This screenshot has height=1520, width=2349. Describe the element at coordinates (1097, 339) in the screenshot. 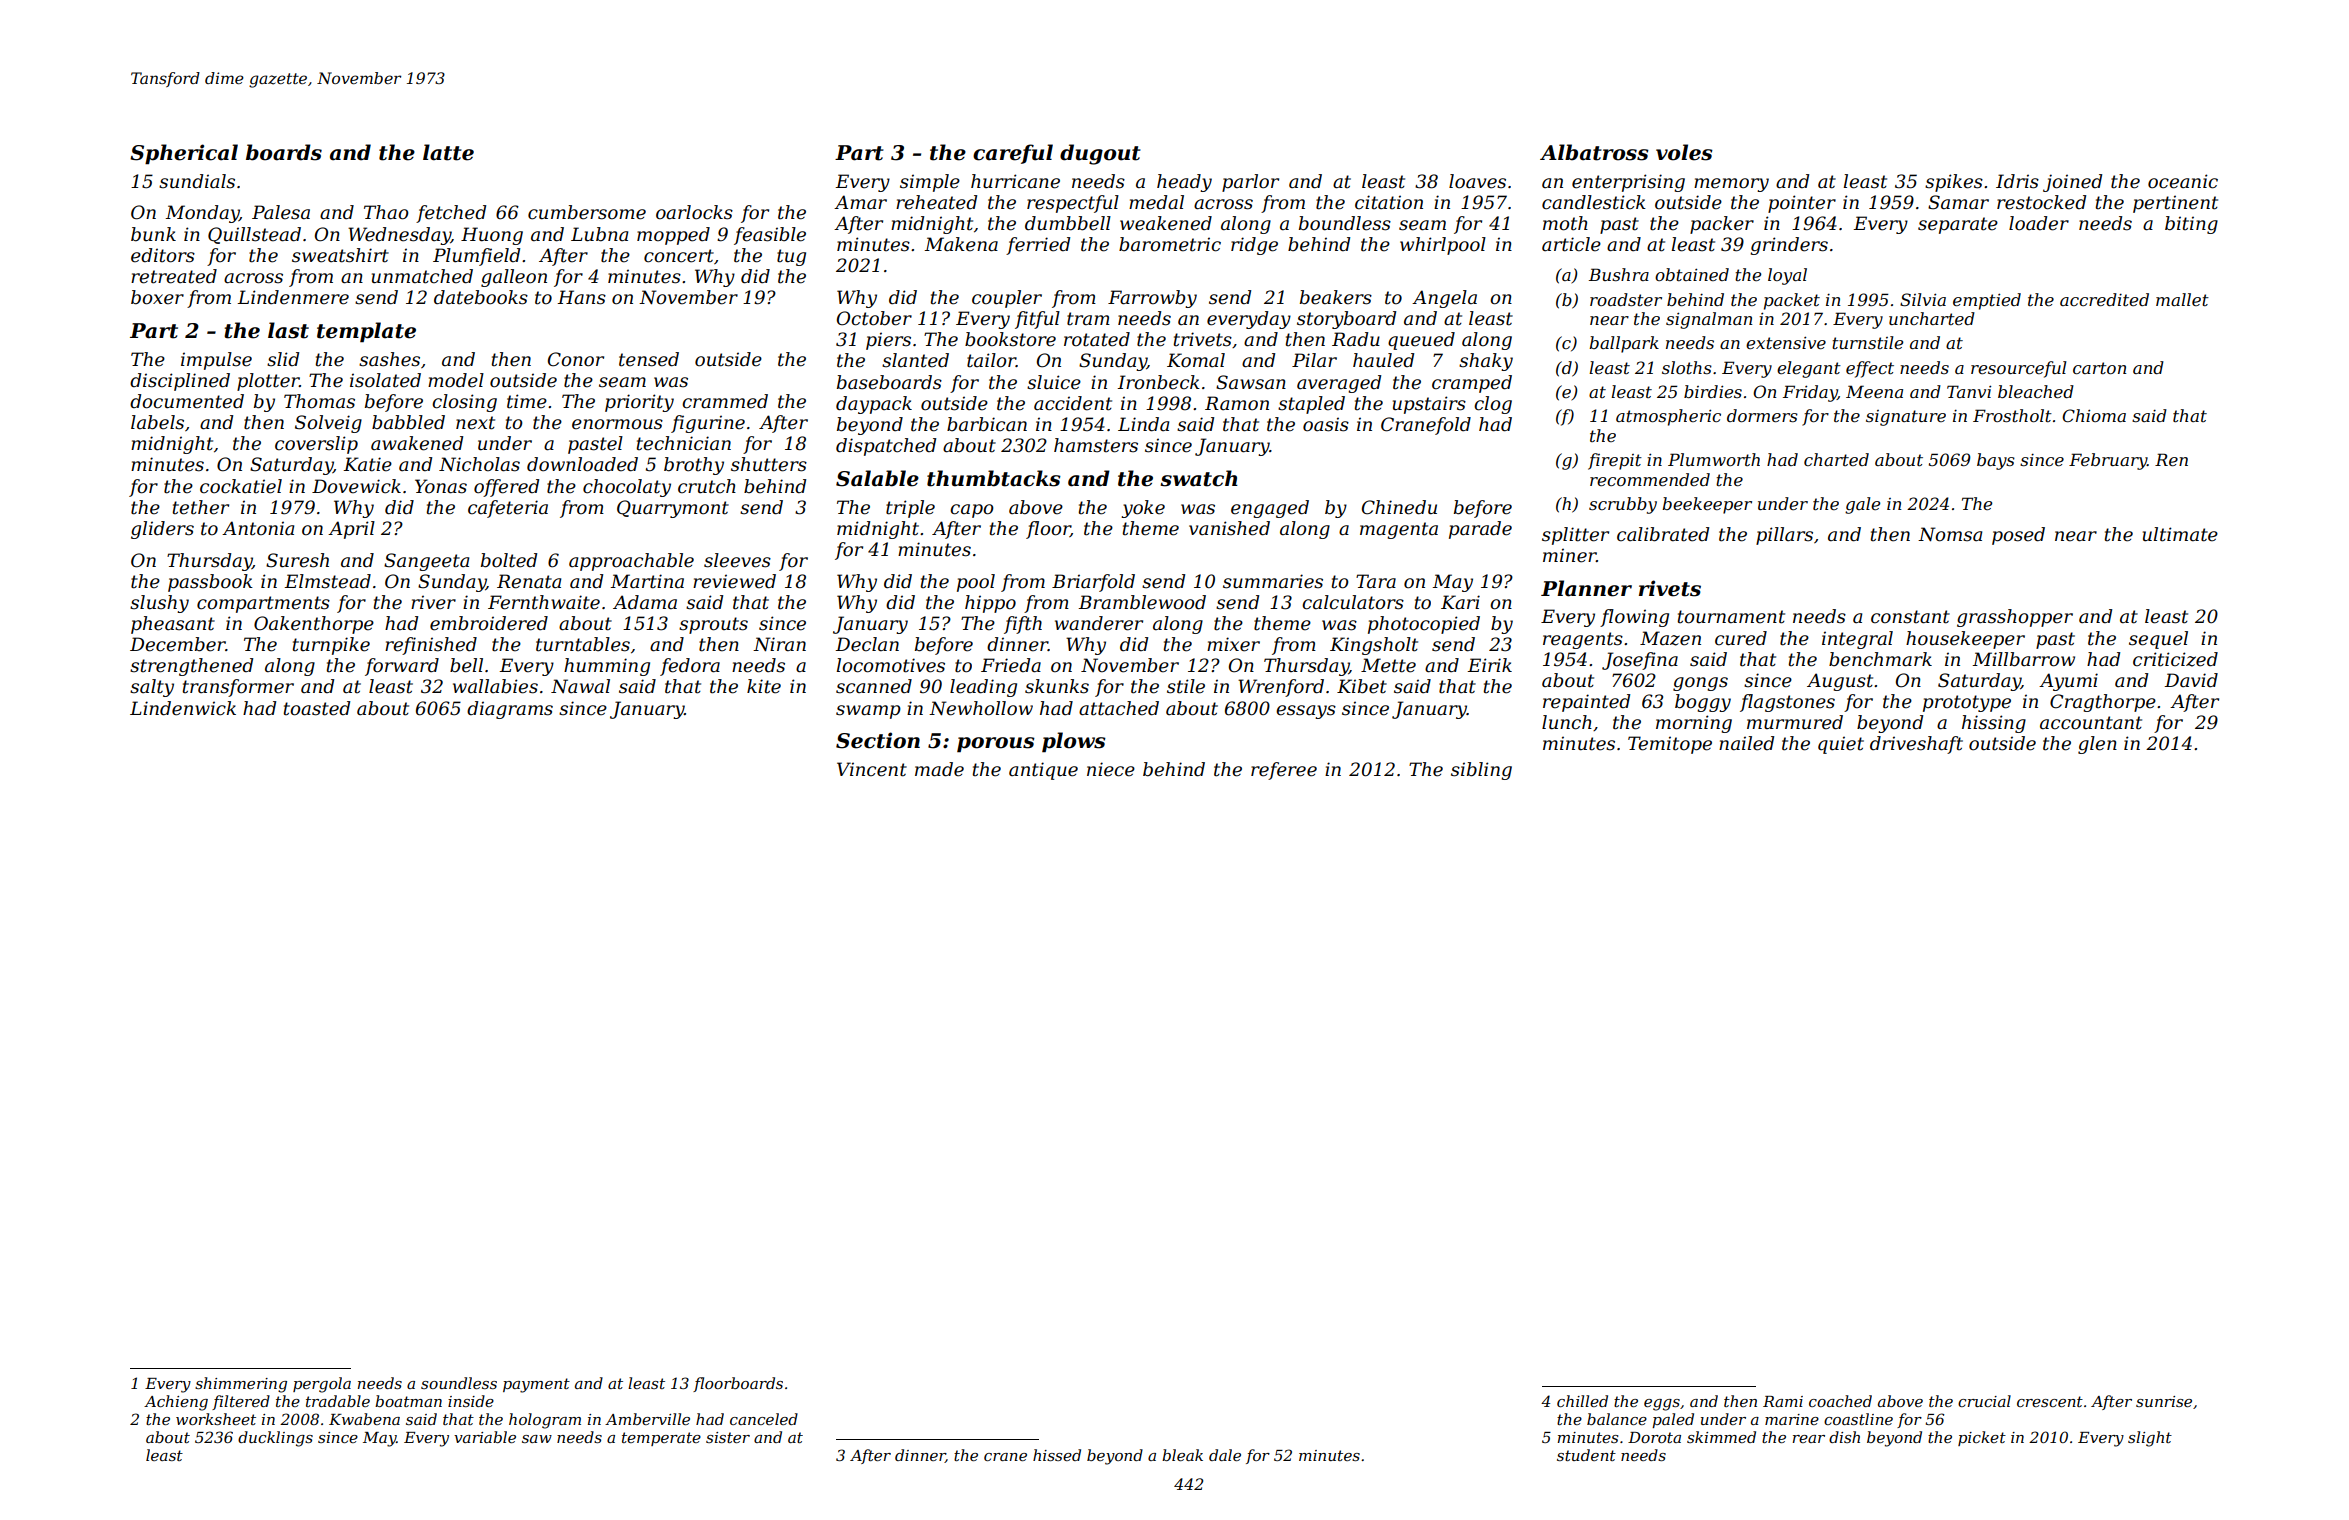

I see `rotated` at that location.
